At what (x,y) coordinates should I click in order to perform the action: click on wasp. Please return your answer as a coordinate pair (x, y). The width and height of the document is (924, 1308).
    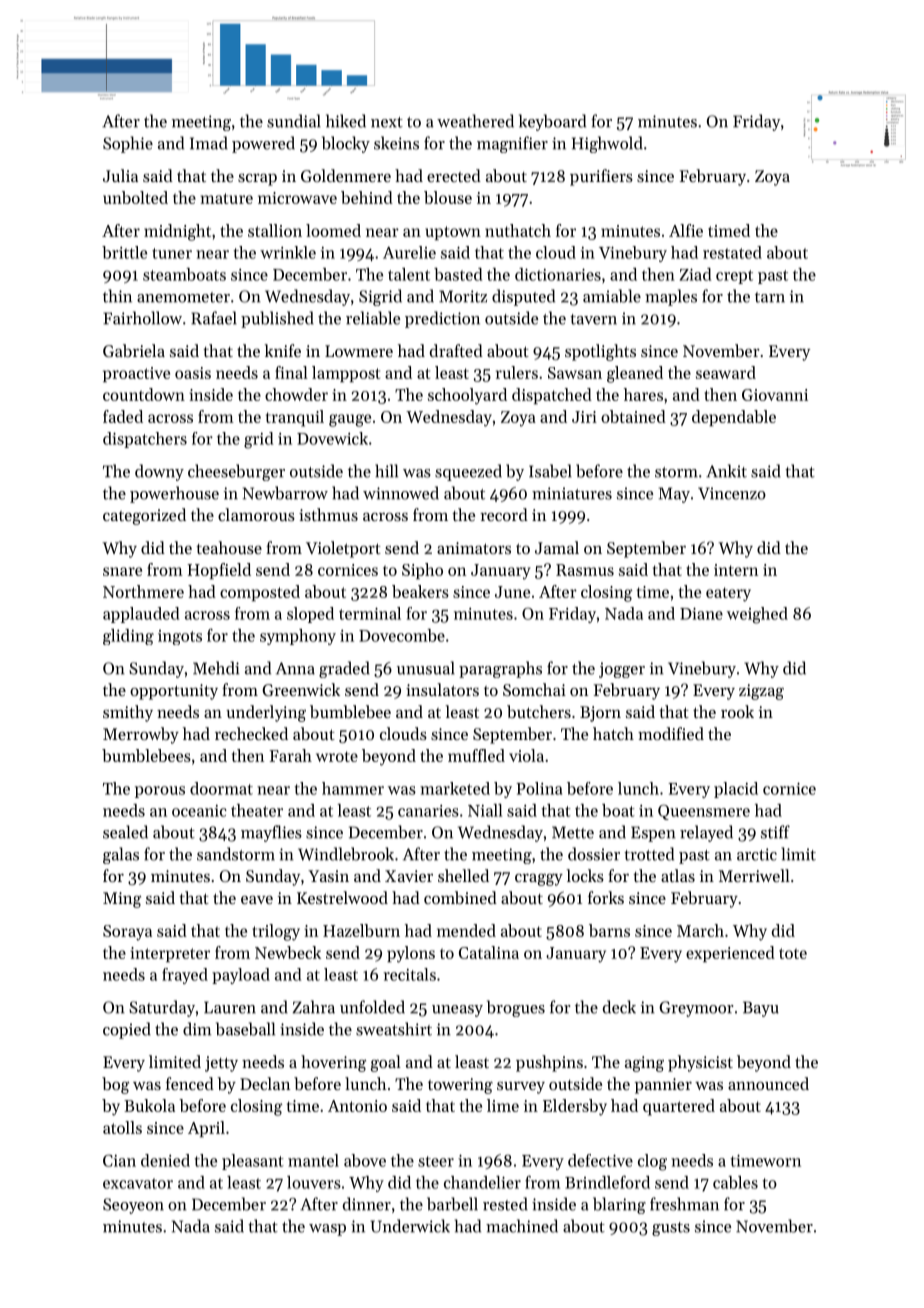
    Looking at the image, I should click on (327, 1230).
